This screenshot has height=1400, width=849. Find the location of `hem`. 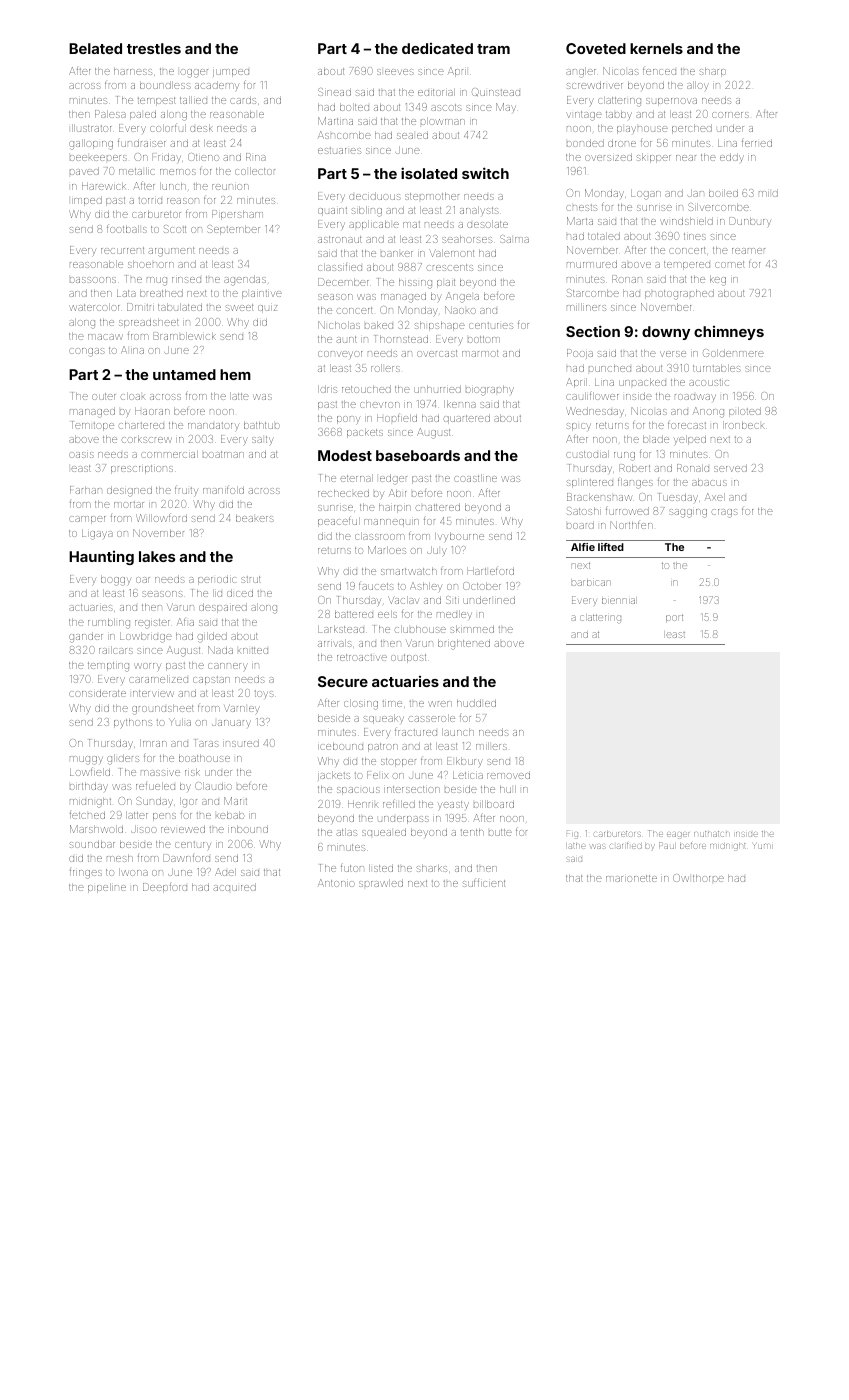

hem is located at coordinates (235, 374).
